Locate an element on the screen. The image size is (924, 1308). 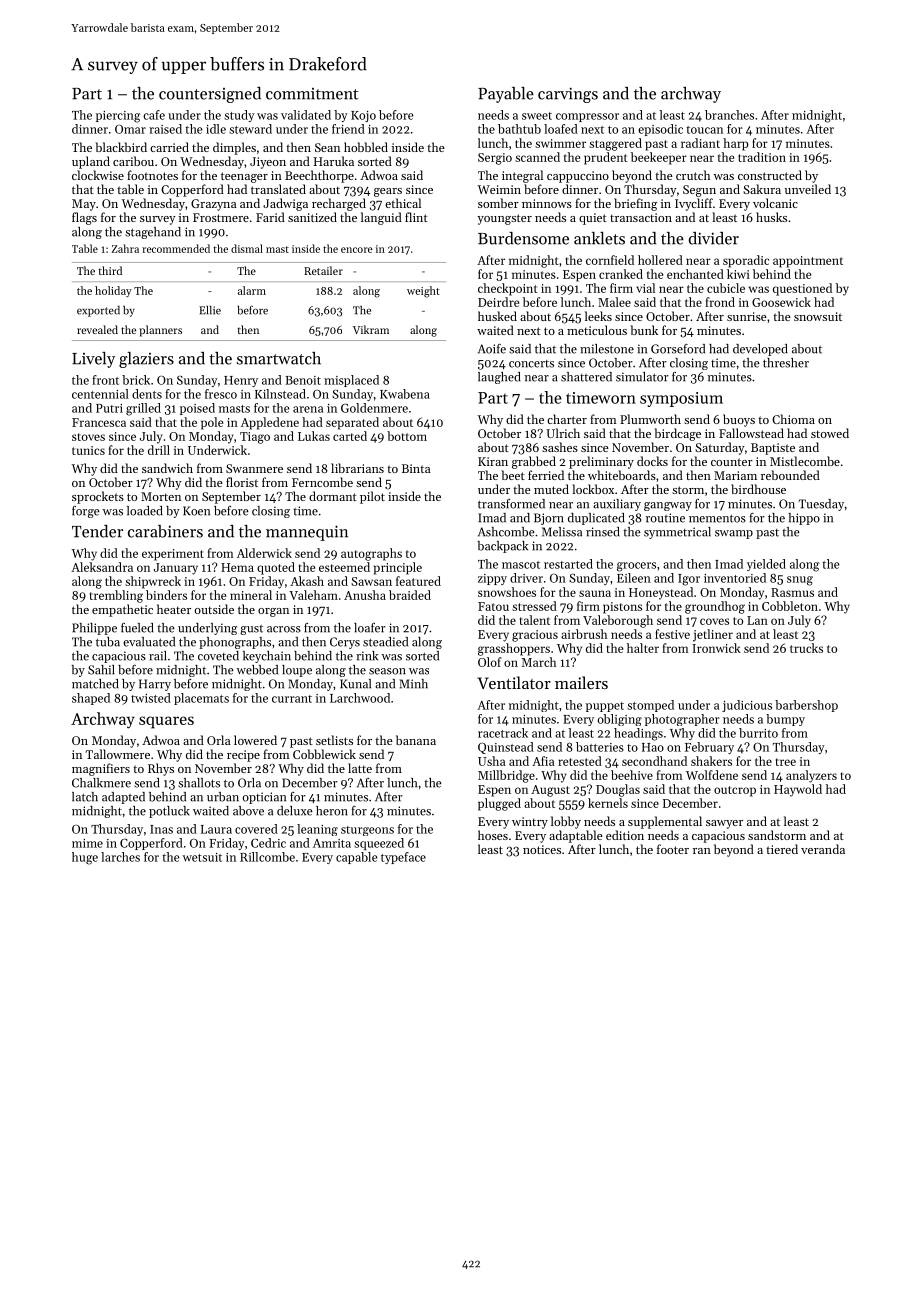
hoses is located at coordinates (493, 835).
